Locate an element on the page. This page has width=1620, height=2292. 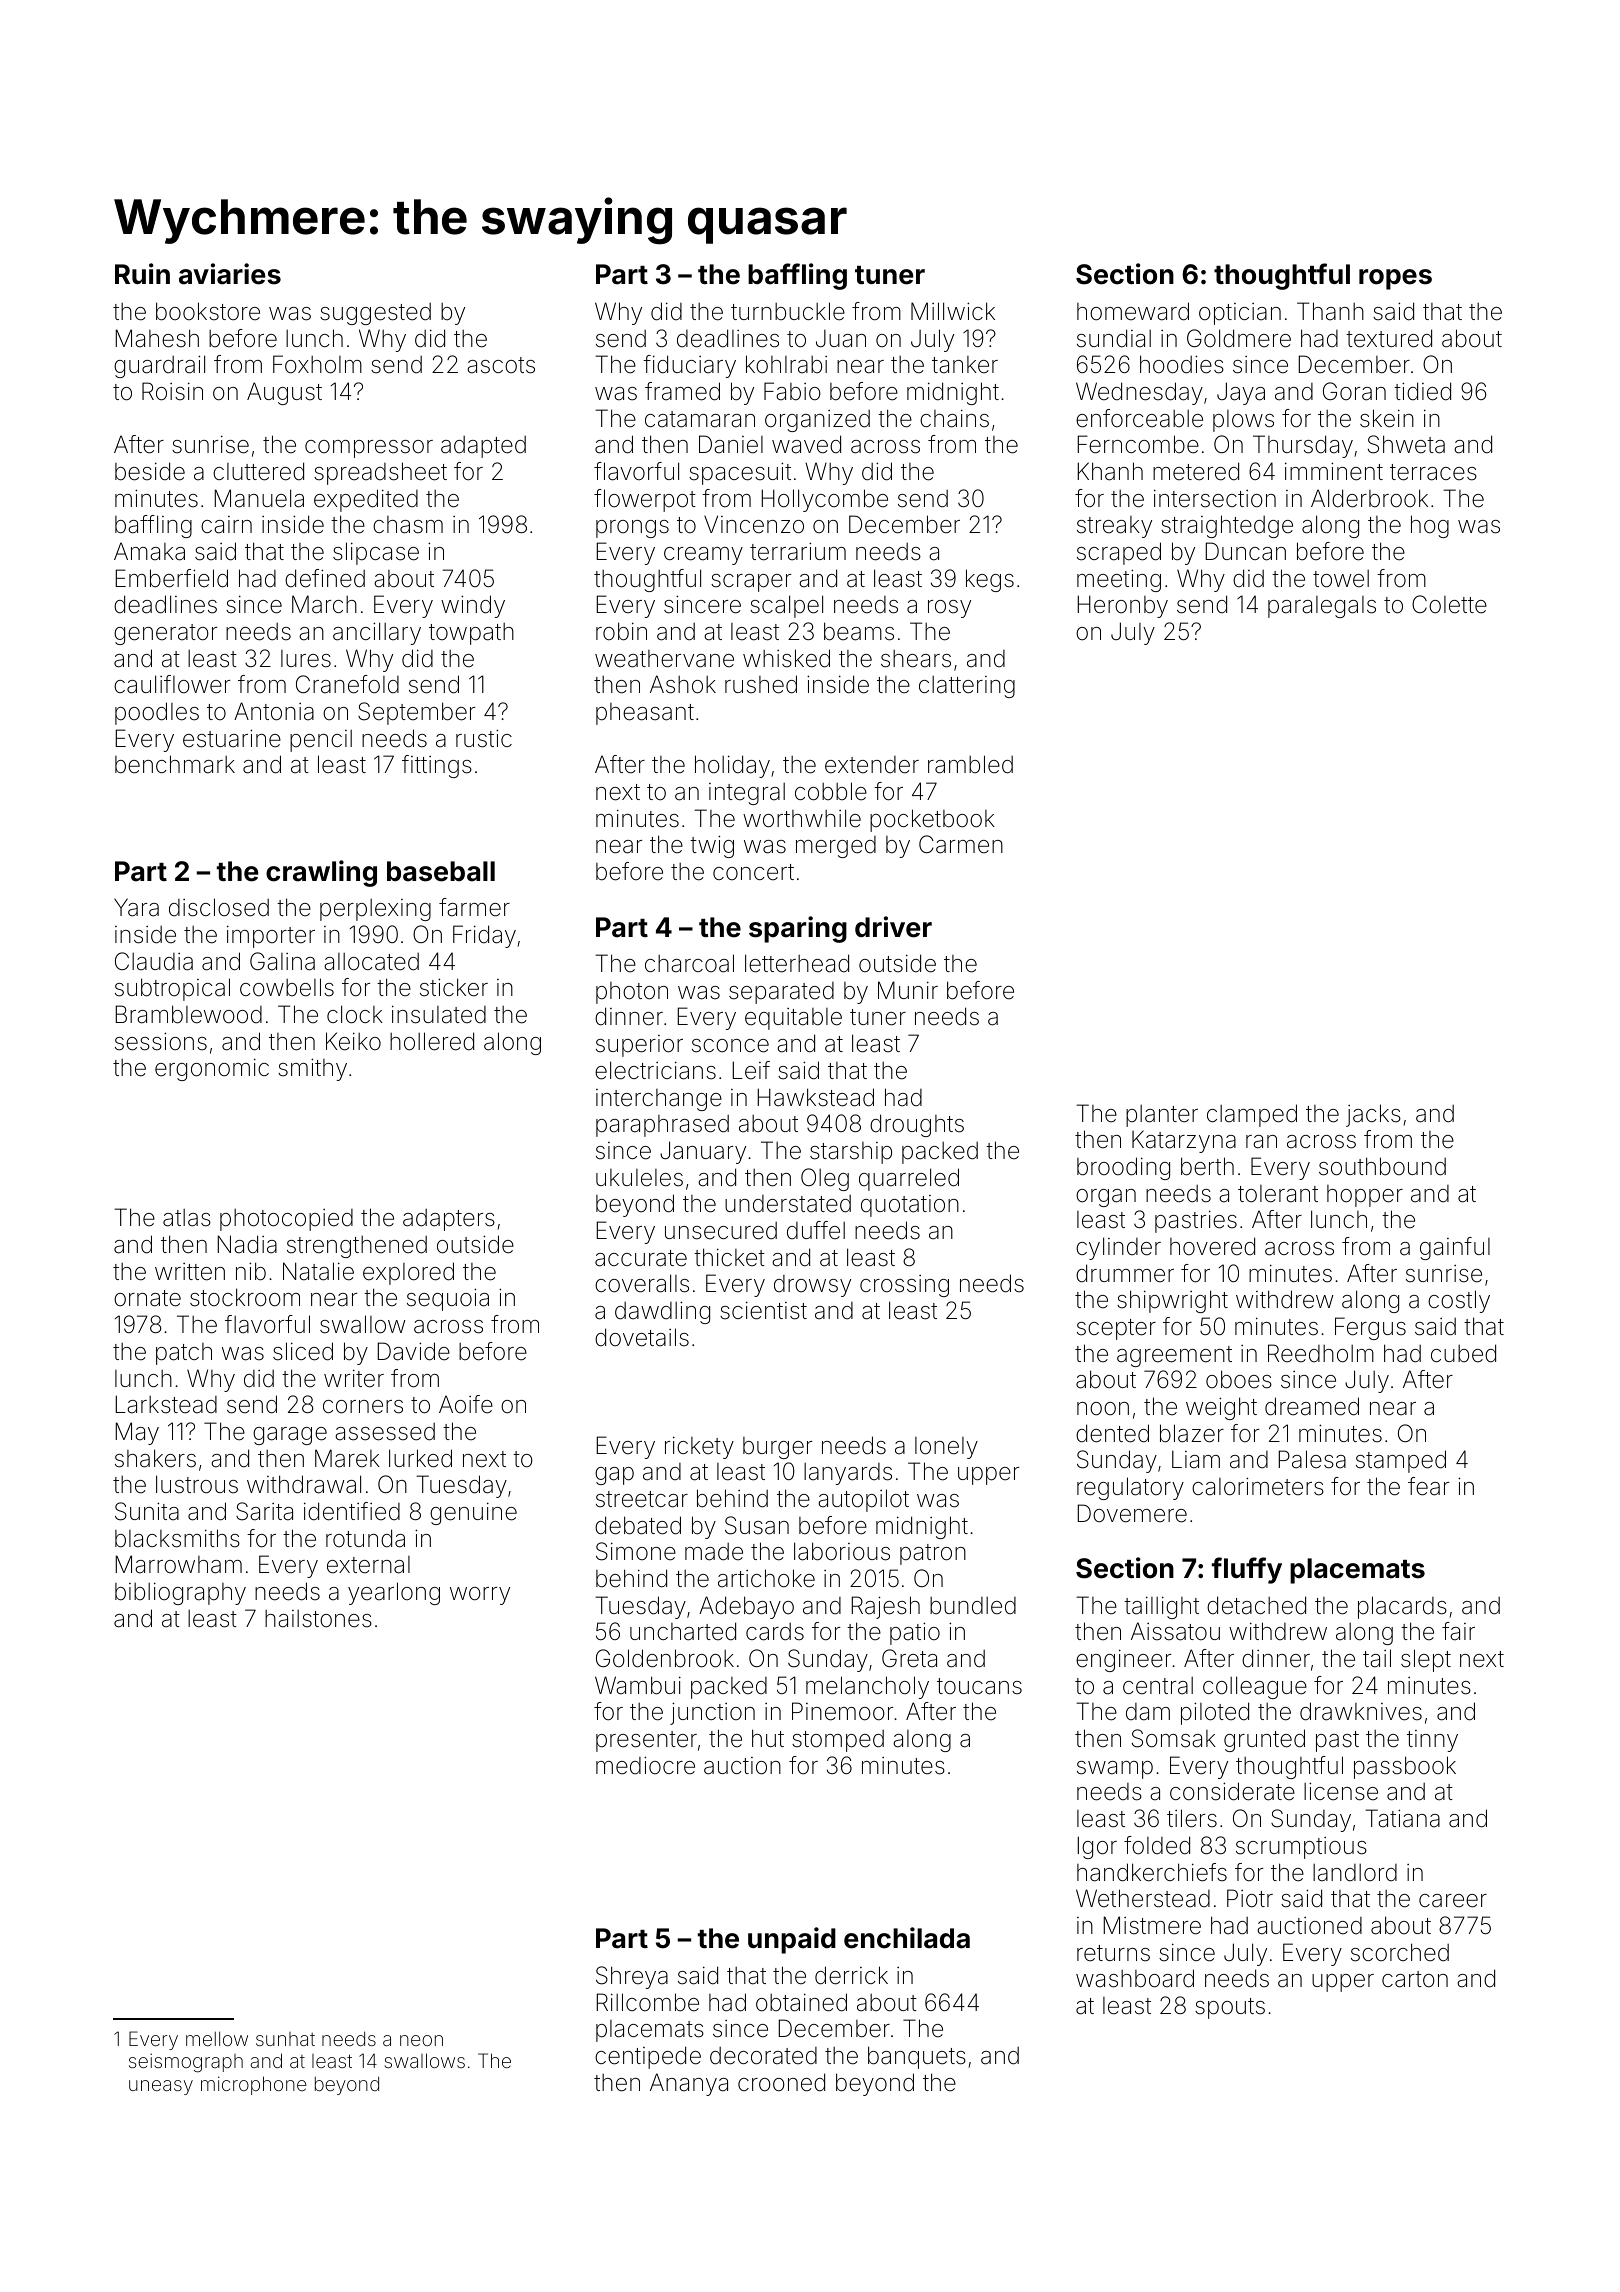
Foxholm is located at coordinates (317, 364).
